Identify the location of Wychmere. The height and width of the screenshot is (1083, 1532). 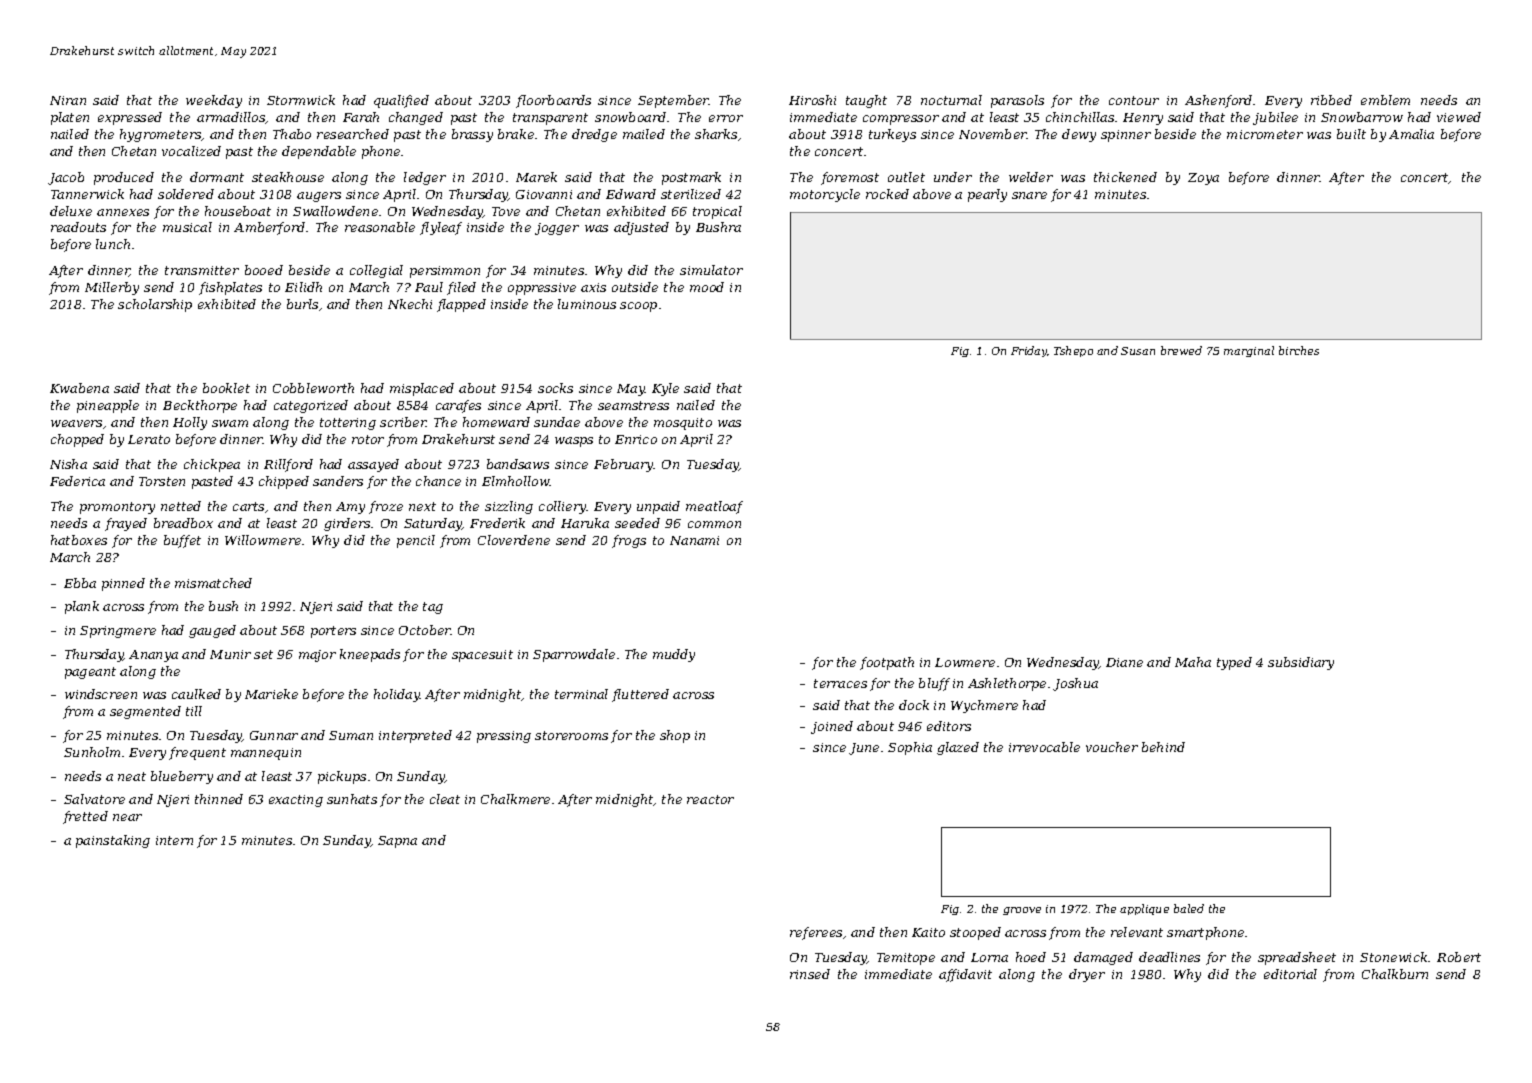
(984, 706).
